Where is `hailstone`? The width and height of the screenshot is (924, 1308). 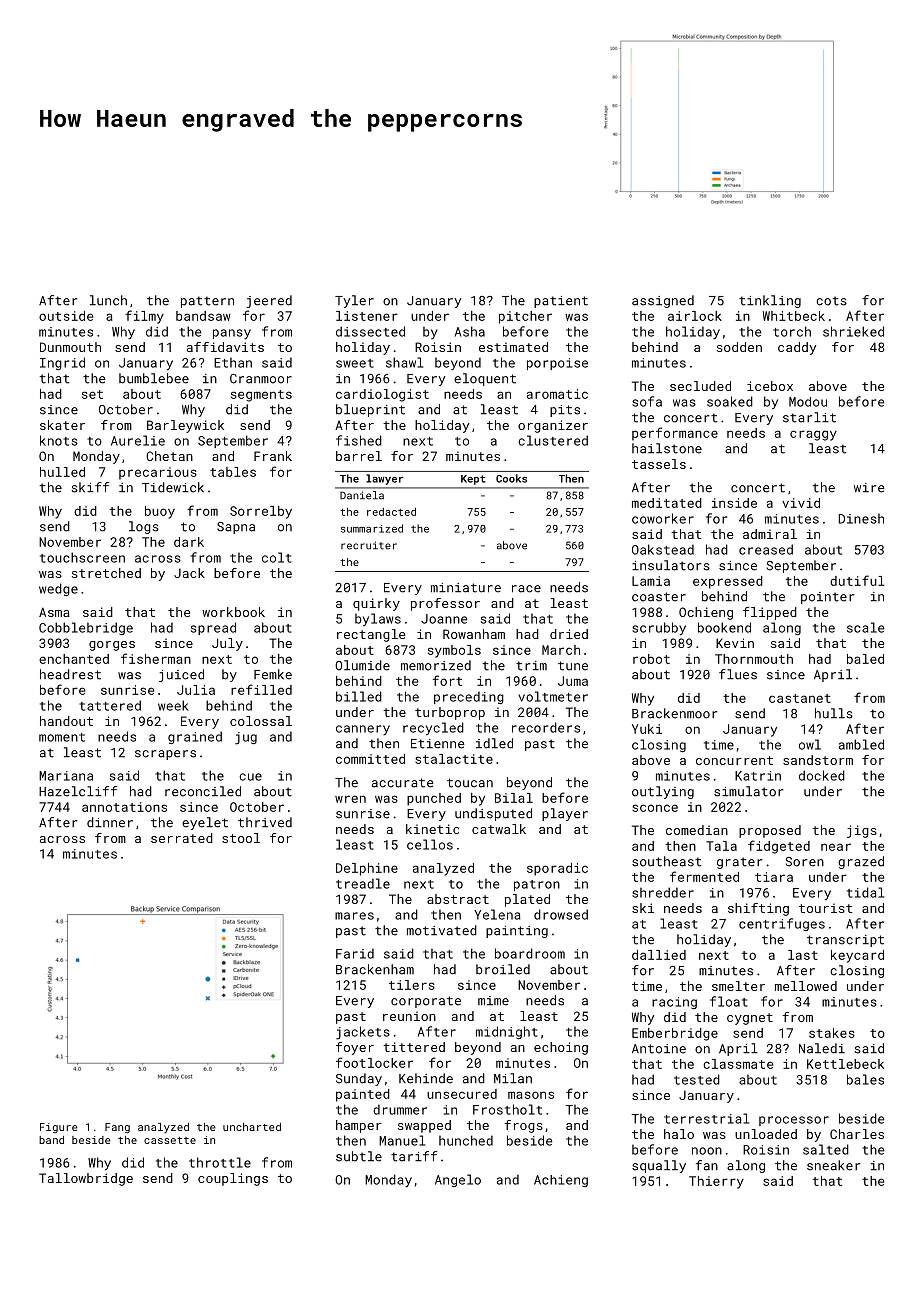 hailstone is located at coordinates (667, 448).
